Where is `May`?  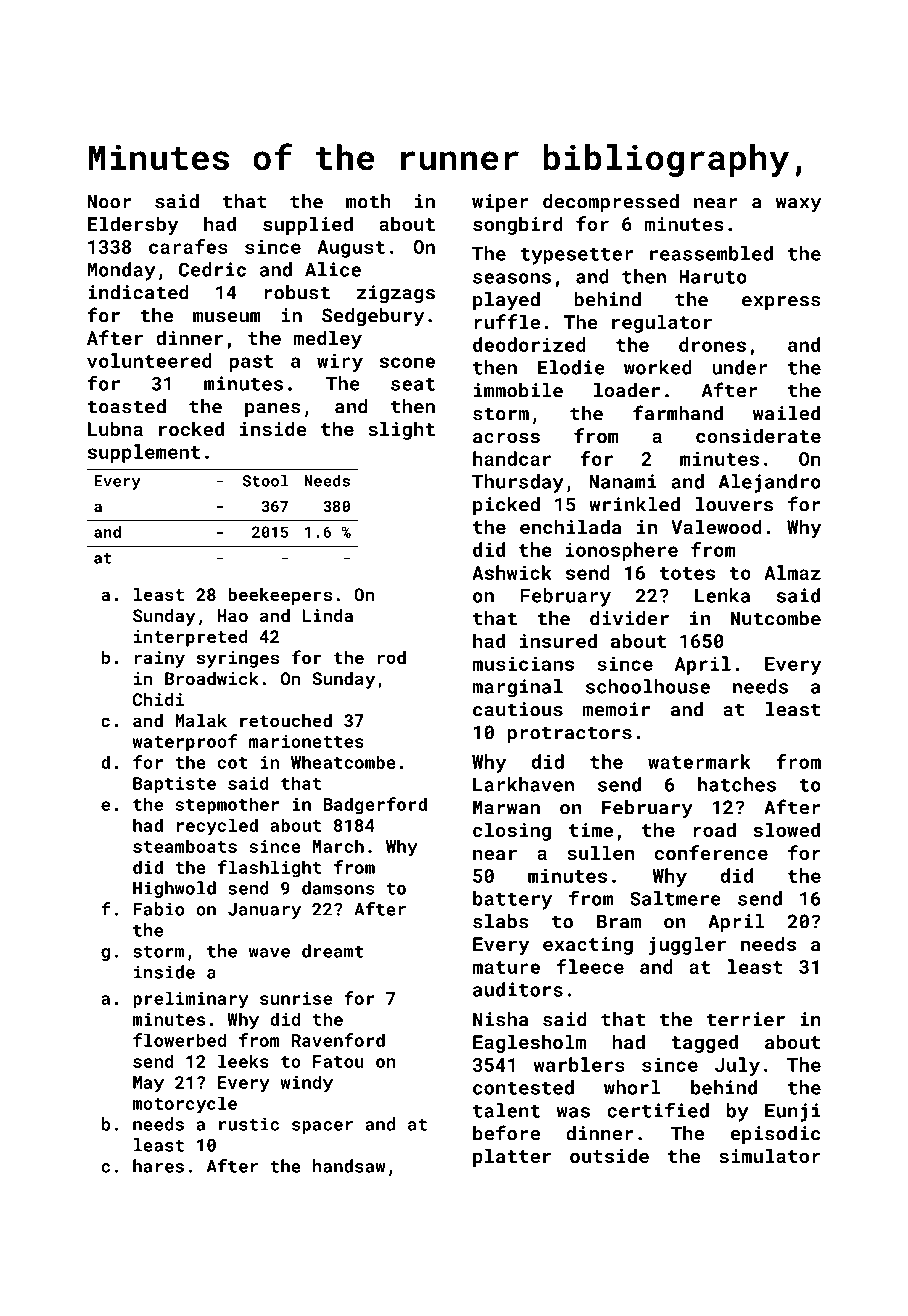 May is located at coordinates (148, 1084).
